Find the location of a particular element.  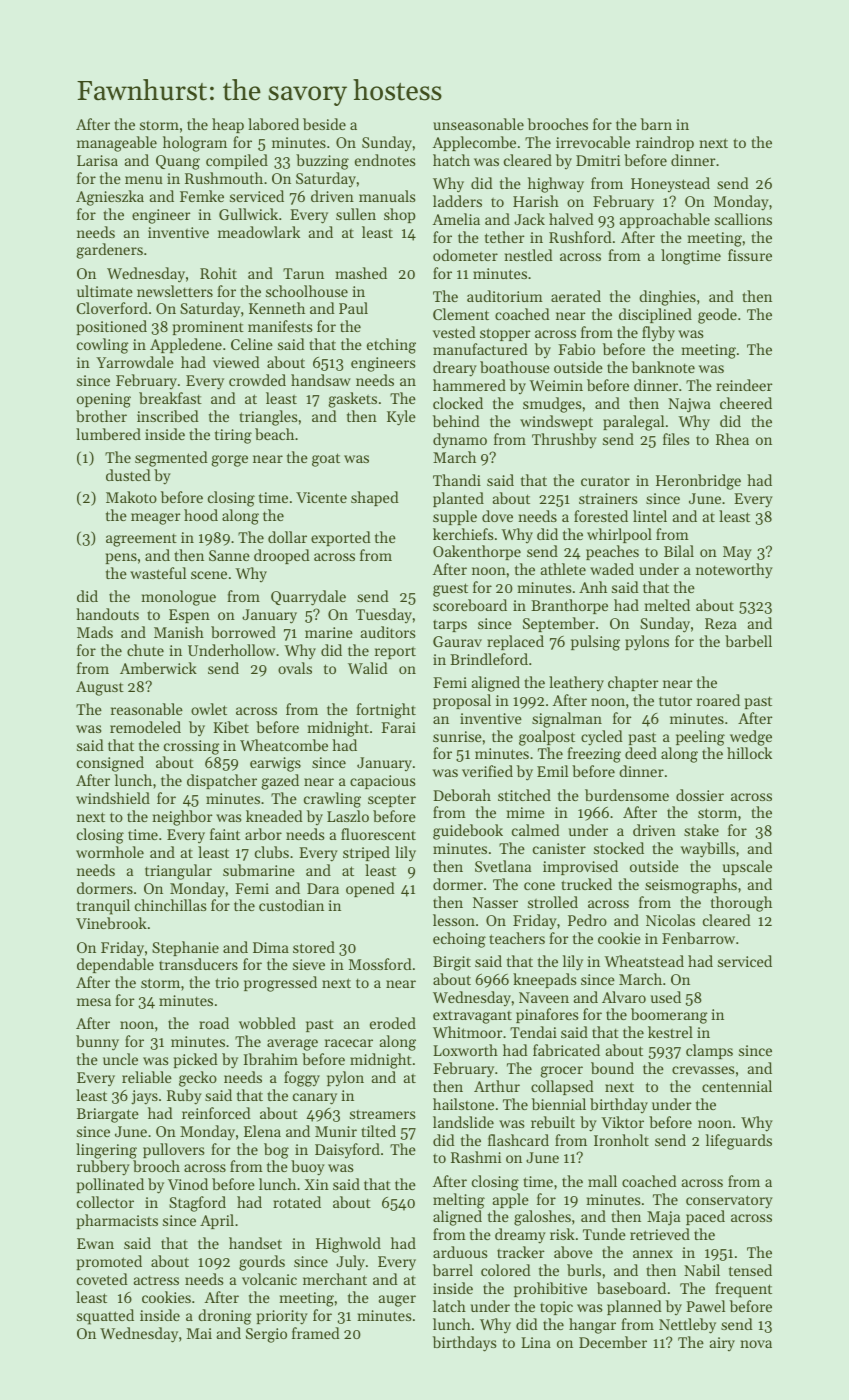

Mai is located at coordinates (199, 1333).
